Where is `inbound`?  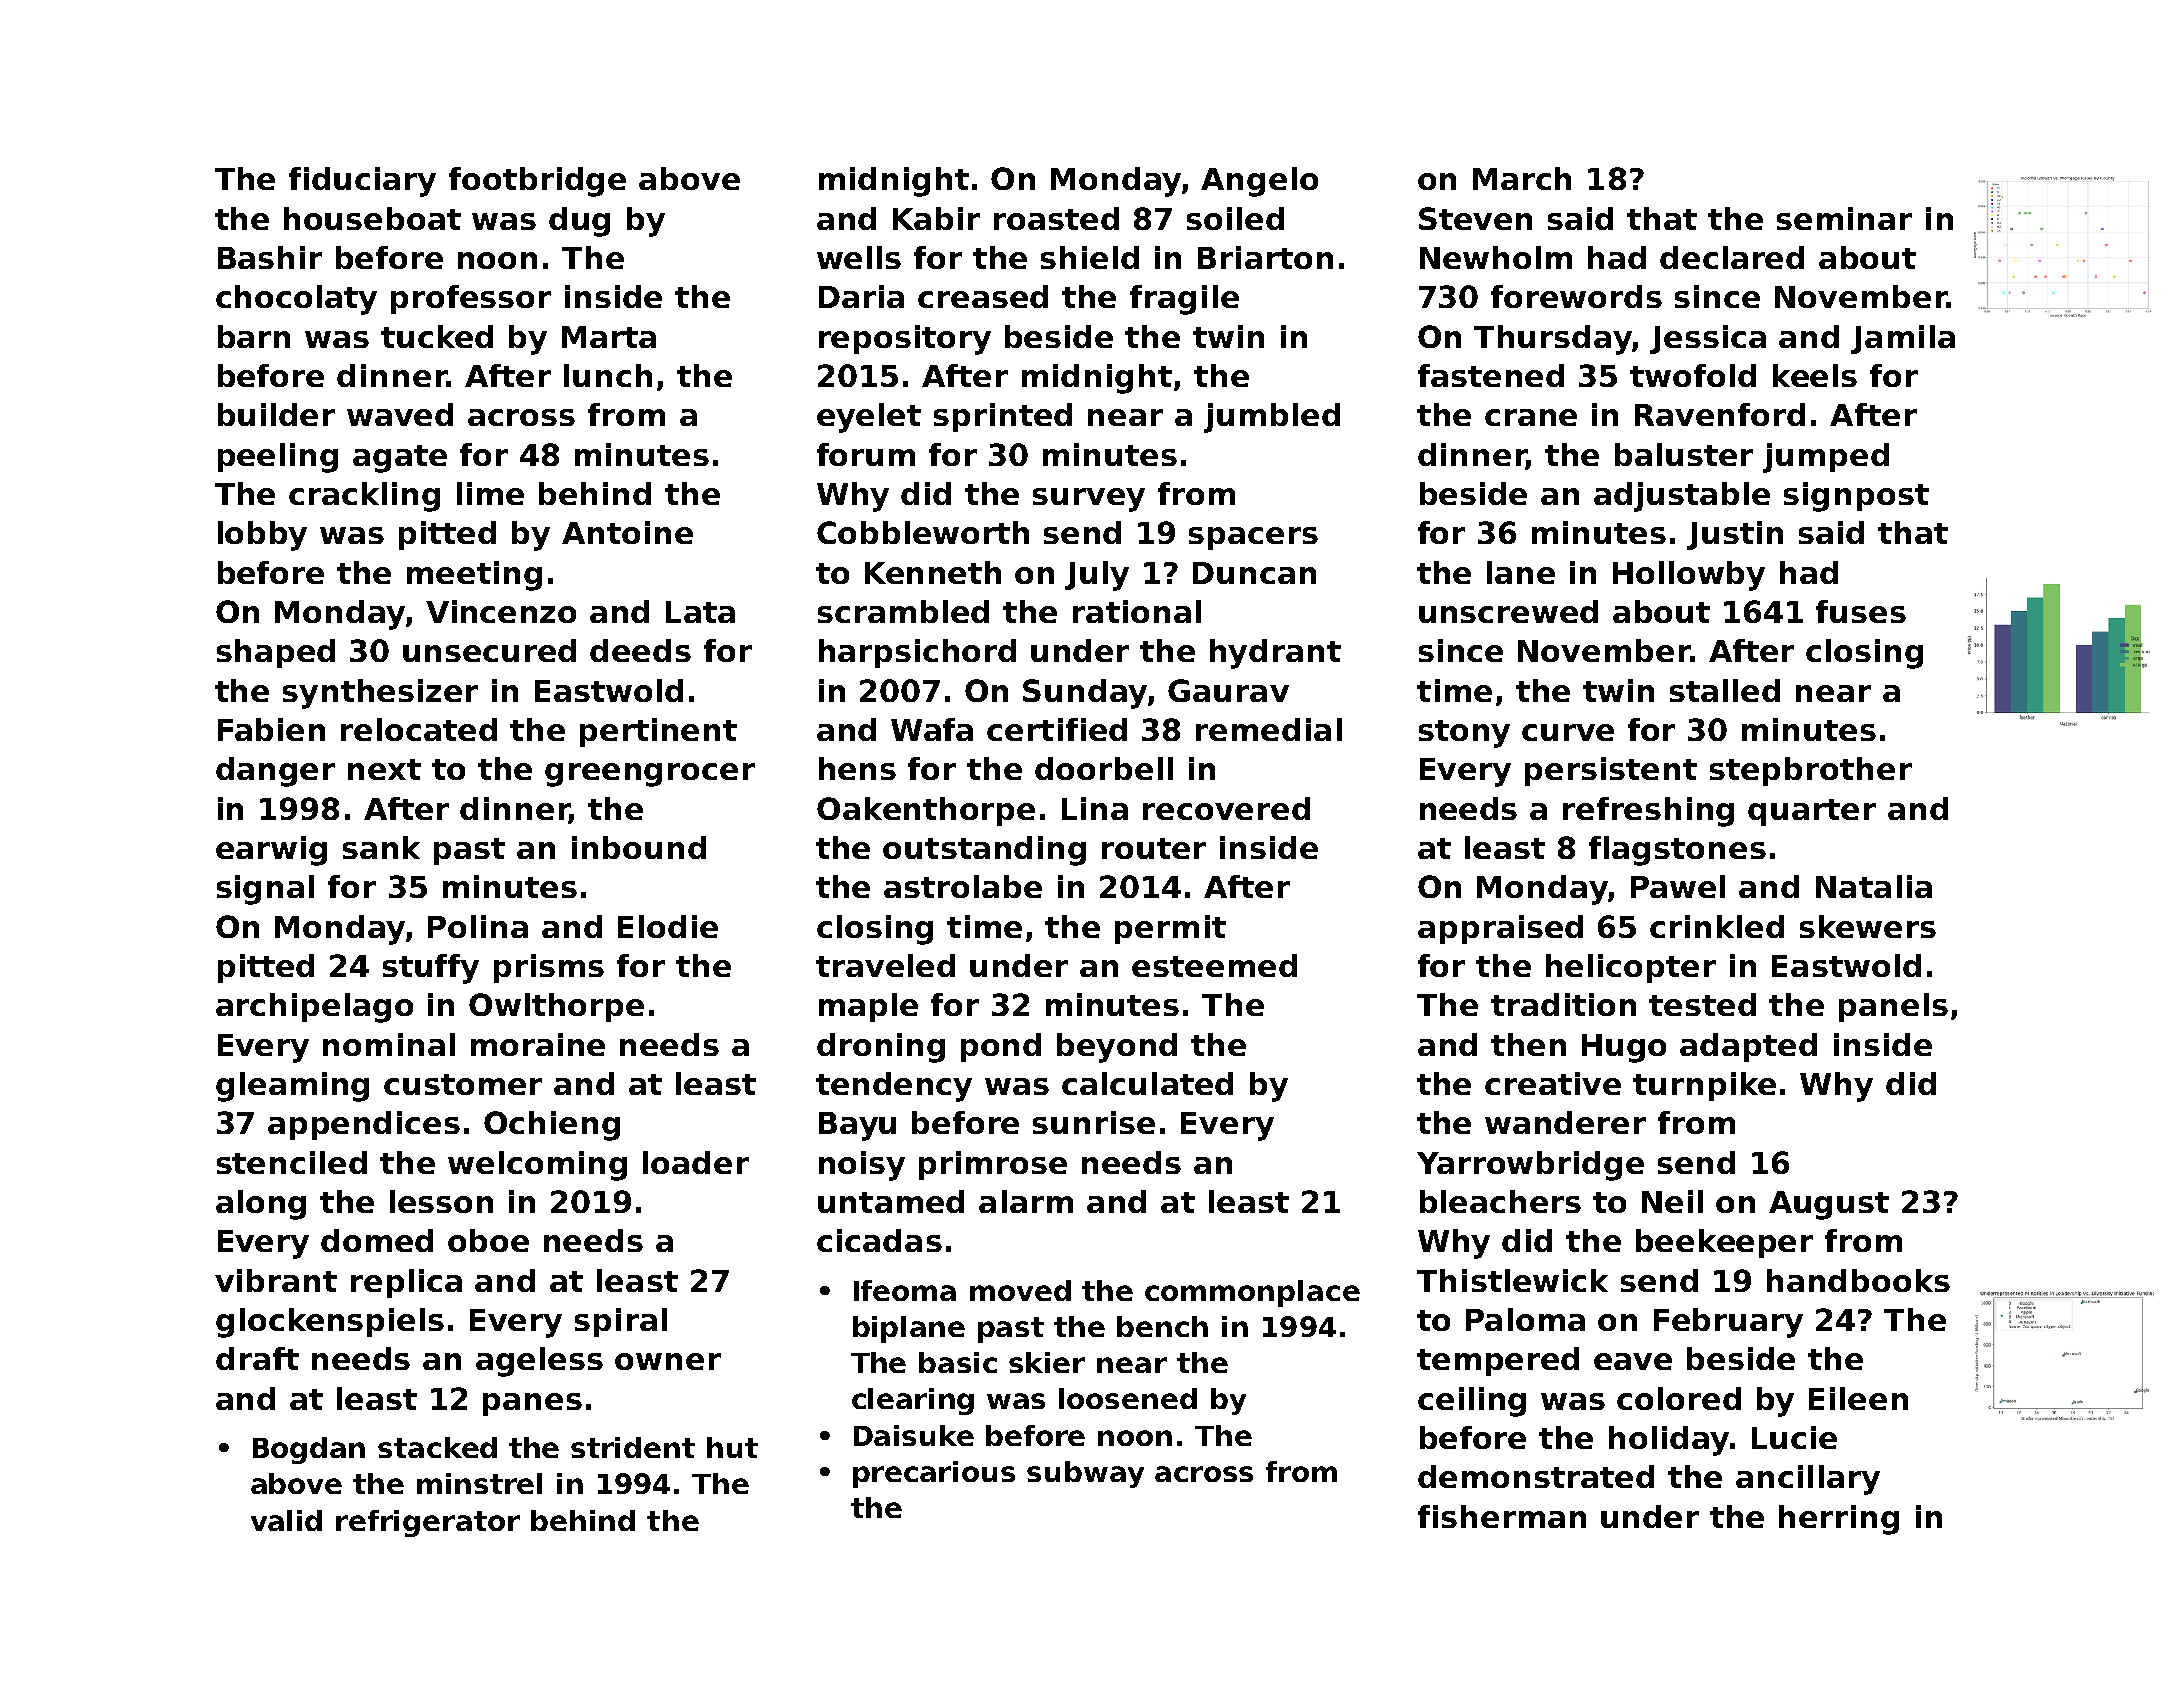
inbound is located at coordinates (639, 847).
